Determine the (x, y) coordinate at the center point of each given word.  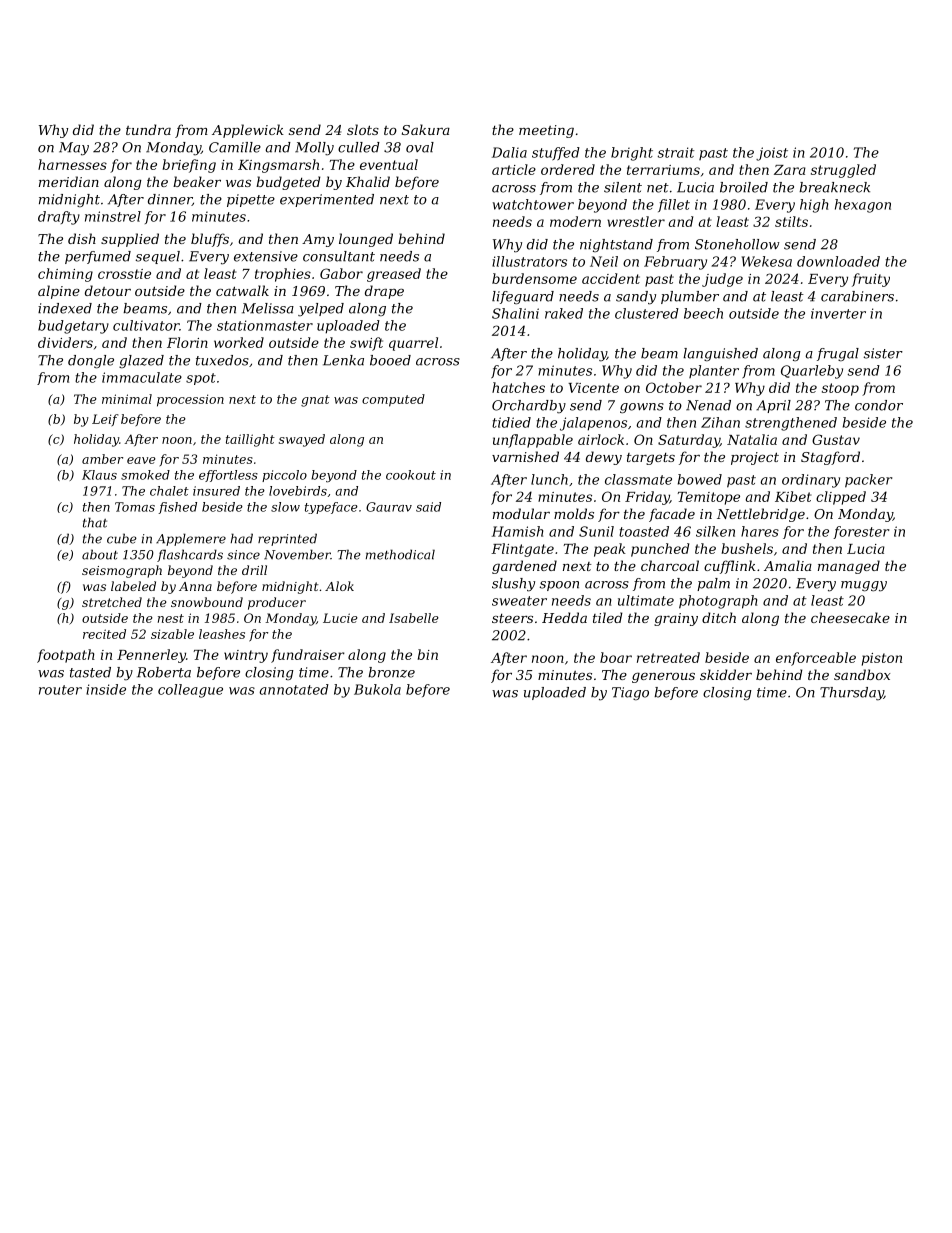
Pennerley (151, 656)
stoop (840, 389)
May (74, 149)
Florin (187, 342)
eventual (389, 164)
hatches (518, 387)
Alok (339, 586)
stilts (791, 221)
